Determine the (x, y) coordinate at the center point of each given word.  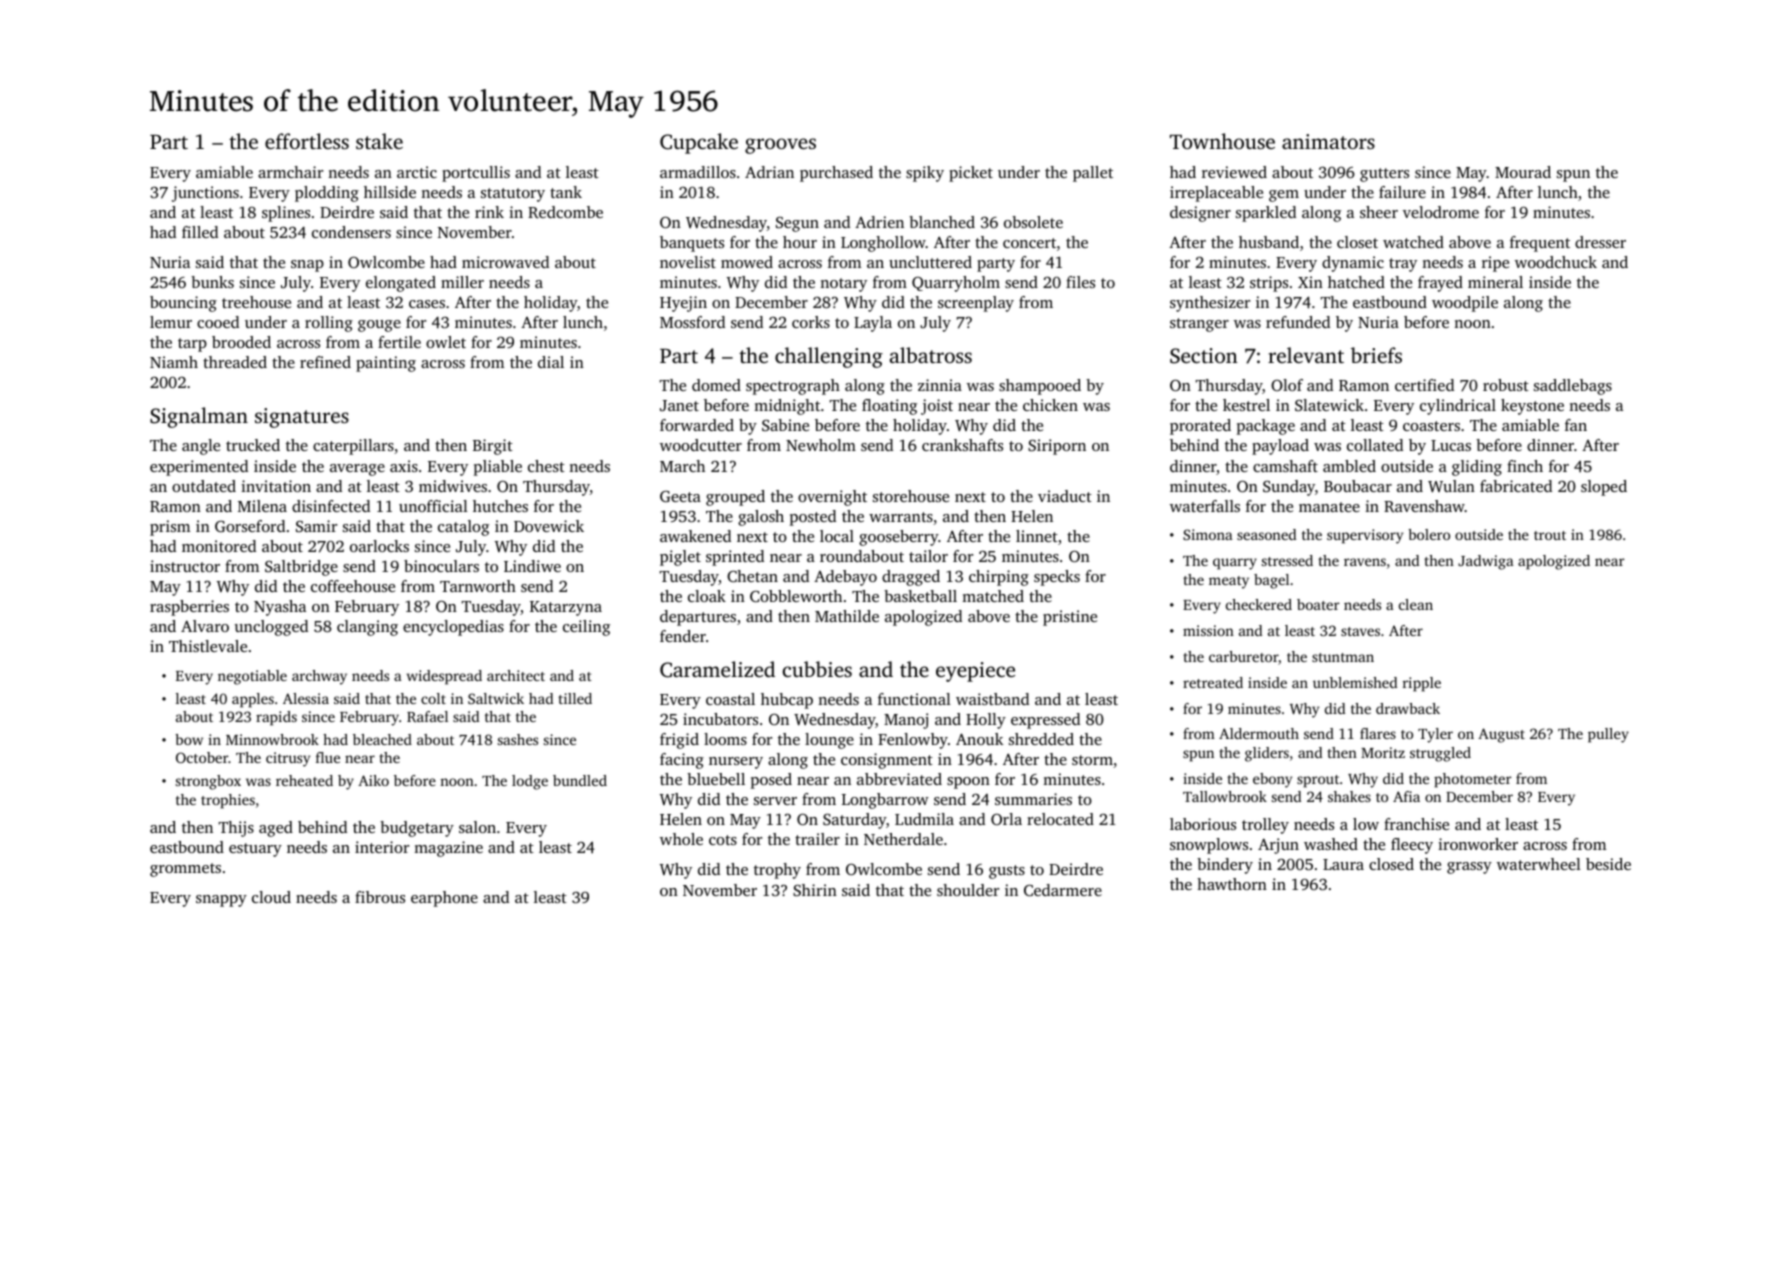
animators (1328, 141)
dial (551, 362)
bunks (212, 282)
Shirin (815, 890)
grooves (780, 146)
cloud (271, 897)
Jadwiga (1486, 562)
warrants (901, 517)
